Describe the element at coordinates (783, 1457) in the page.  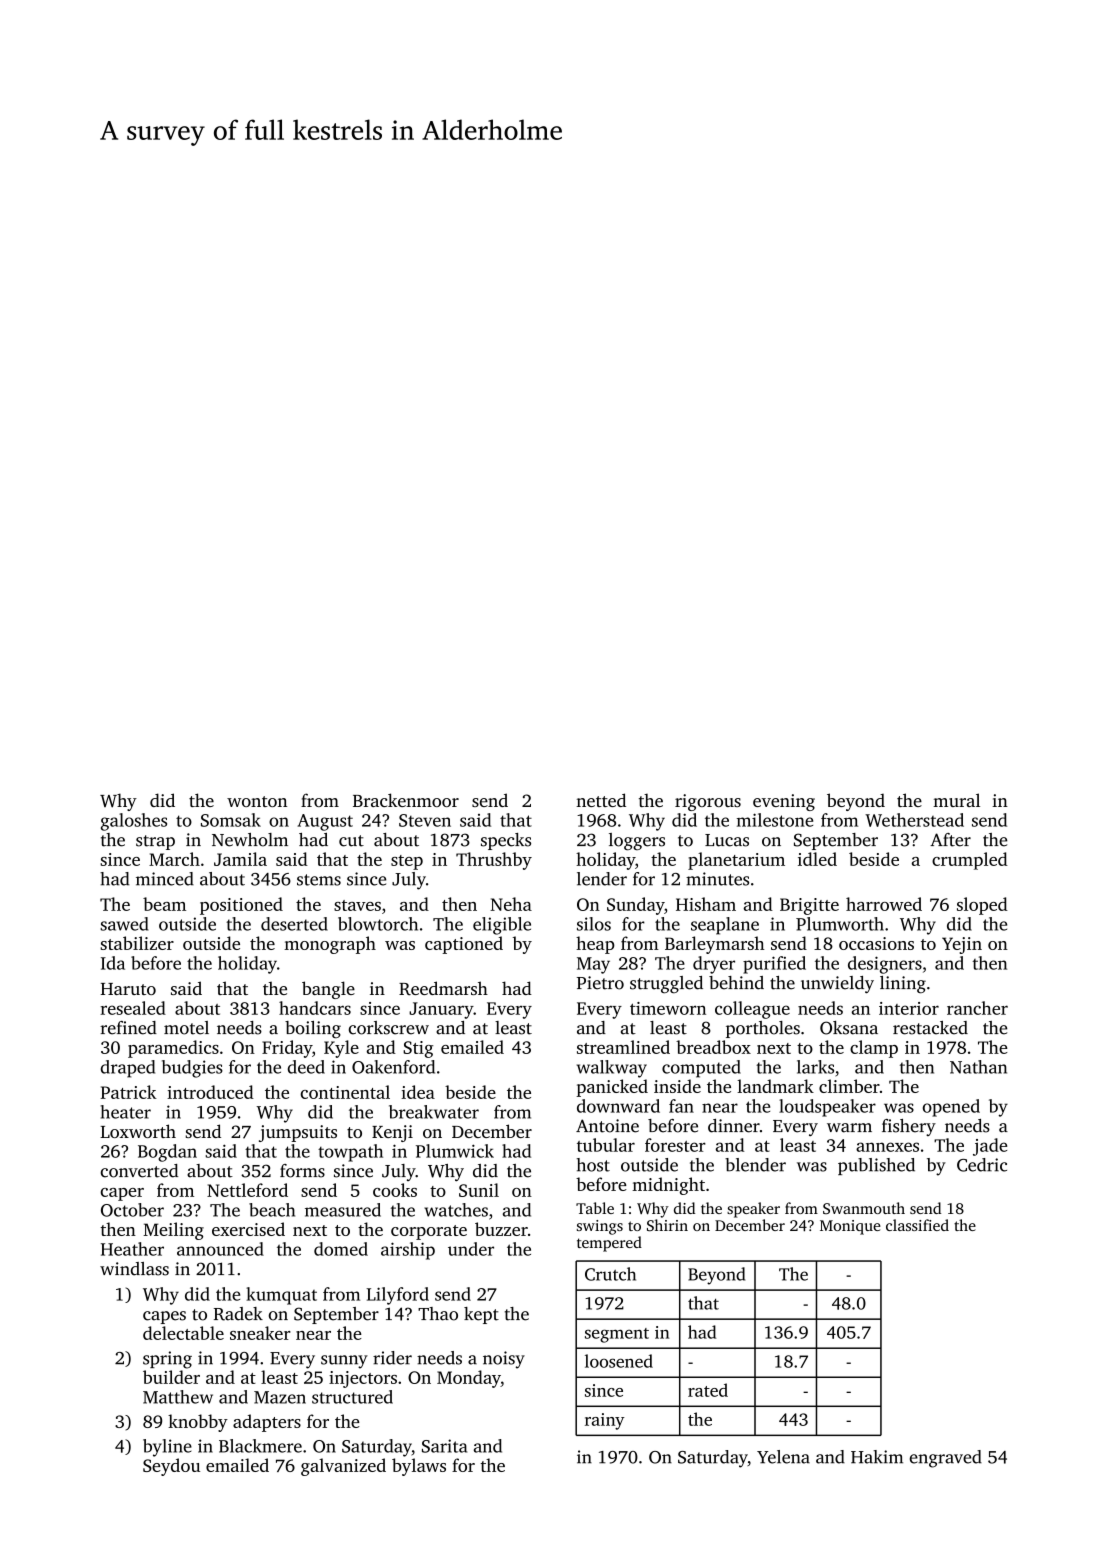
I see `Yelena` at that location.
